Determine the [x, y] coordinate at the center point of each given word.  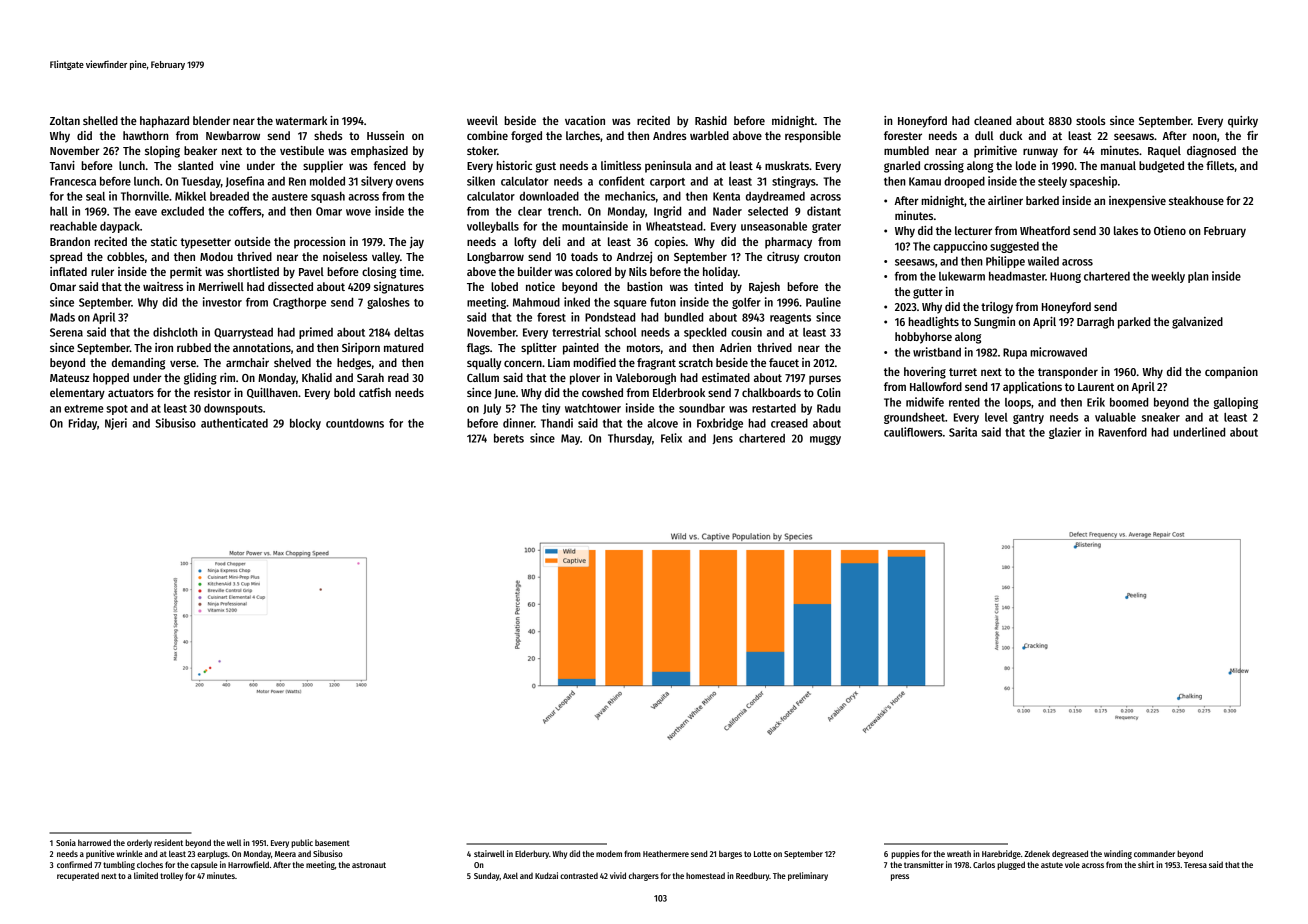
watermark [301, 120]
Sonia [66, 842]
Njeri [116, 424]
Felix [671, 438]
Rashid [711, 120]
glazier [1065, 433]
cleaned [992, 120]
